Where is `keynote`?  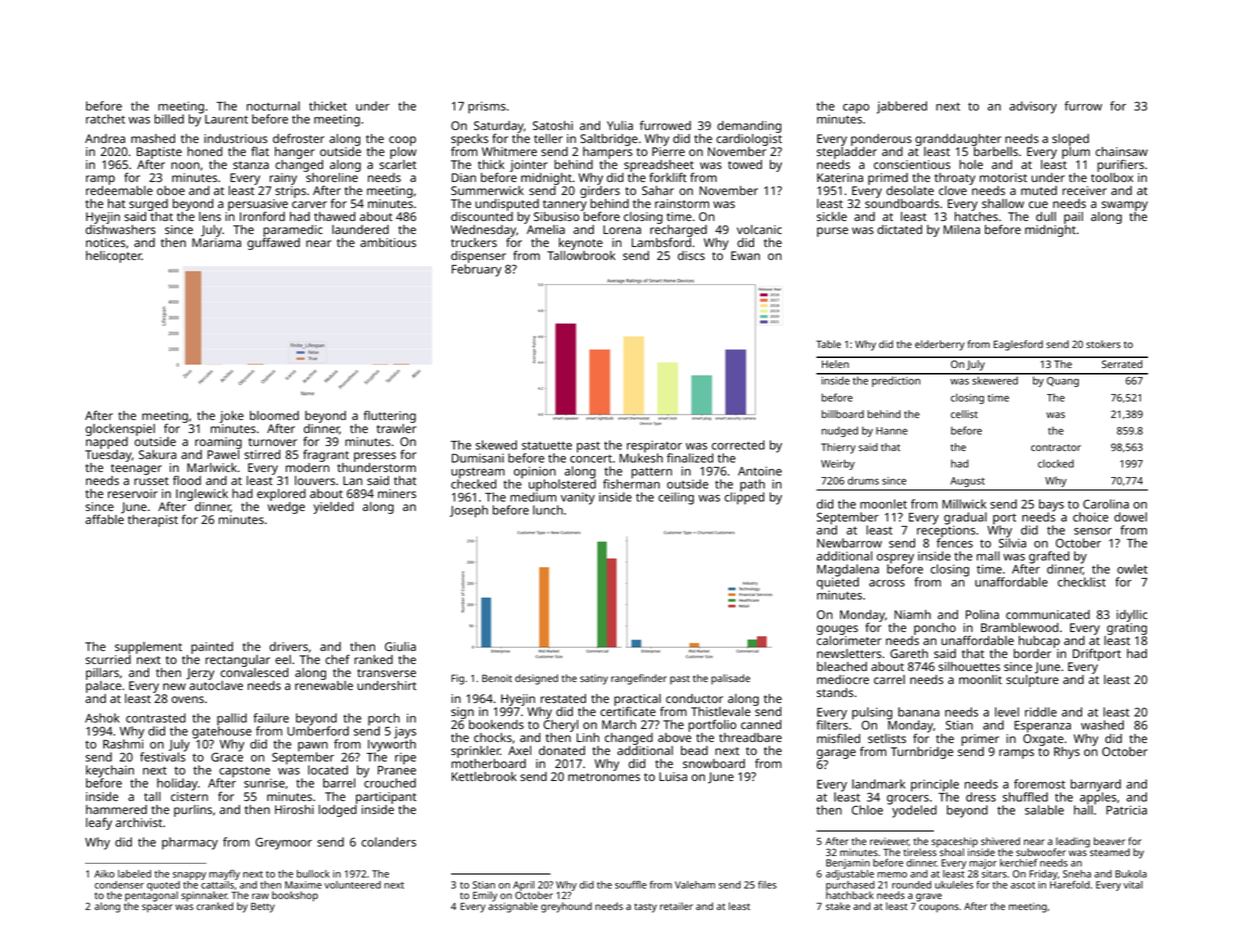
keynote is located at coordinates (581, 244).
